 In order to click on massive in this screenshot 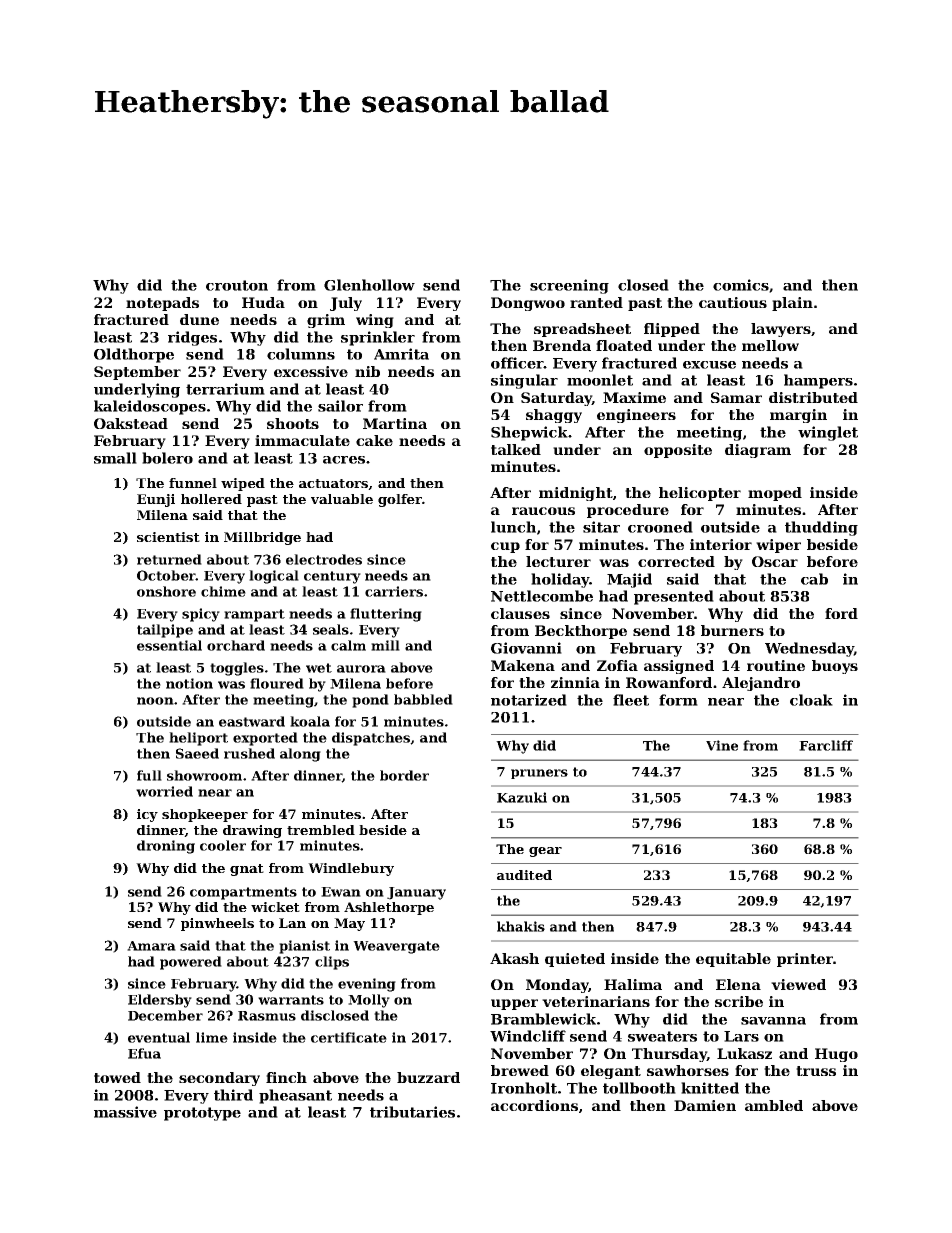, I will do `click(125, 1112)`.
